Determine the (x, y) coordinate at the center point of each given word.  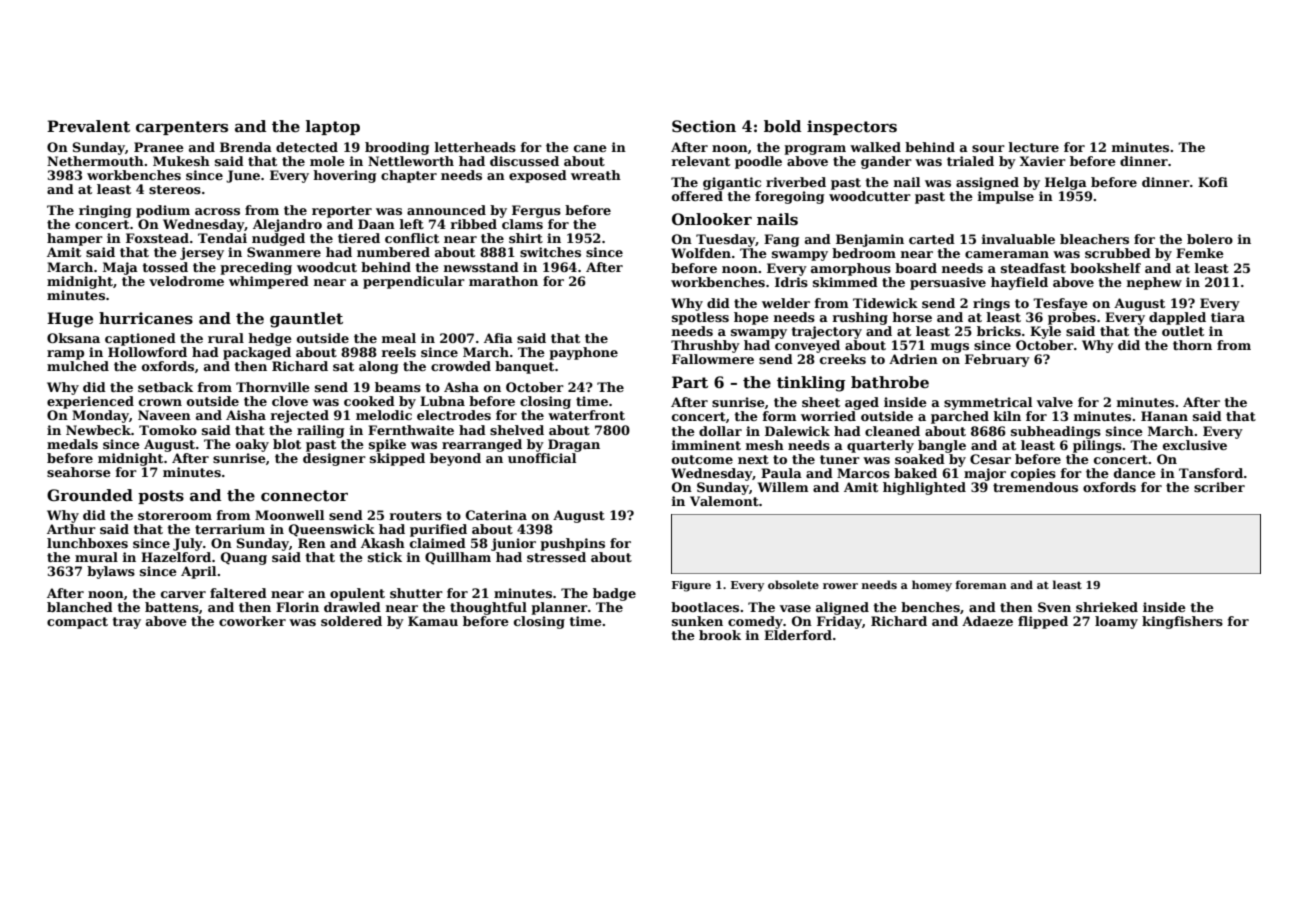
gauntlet (306, 320)
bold (782, 126)
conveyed (807, 346)
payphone (583, 353)
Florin (297, 607)
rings (991, 304)
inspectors (852, 127)
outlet (1183, 331)
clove (290, 401)
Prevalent (88, 126)
